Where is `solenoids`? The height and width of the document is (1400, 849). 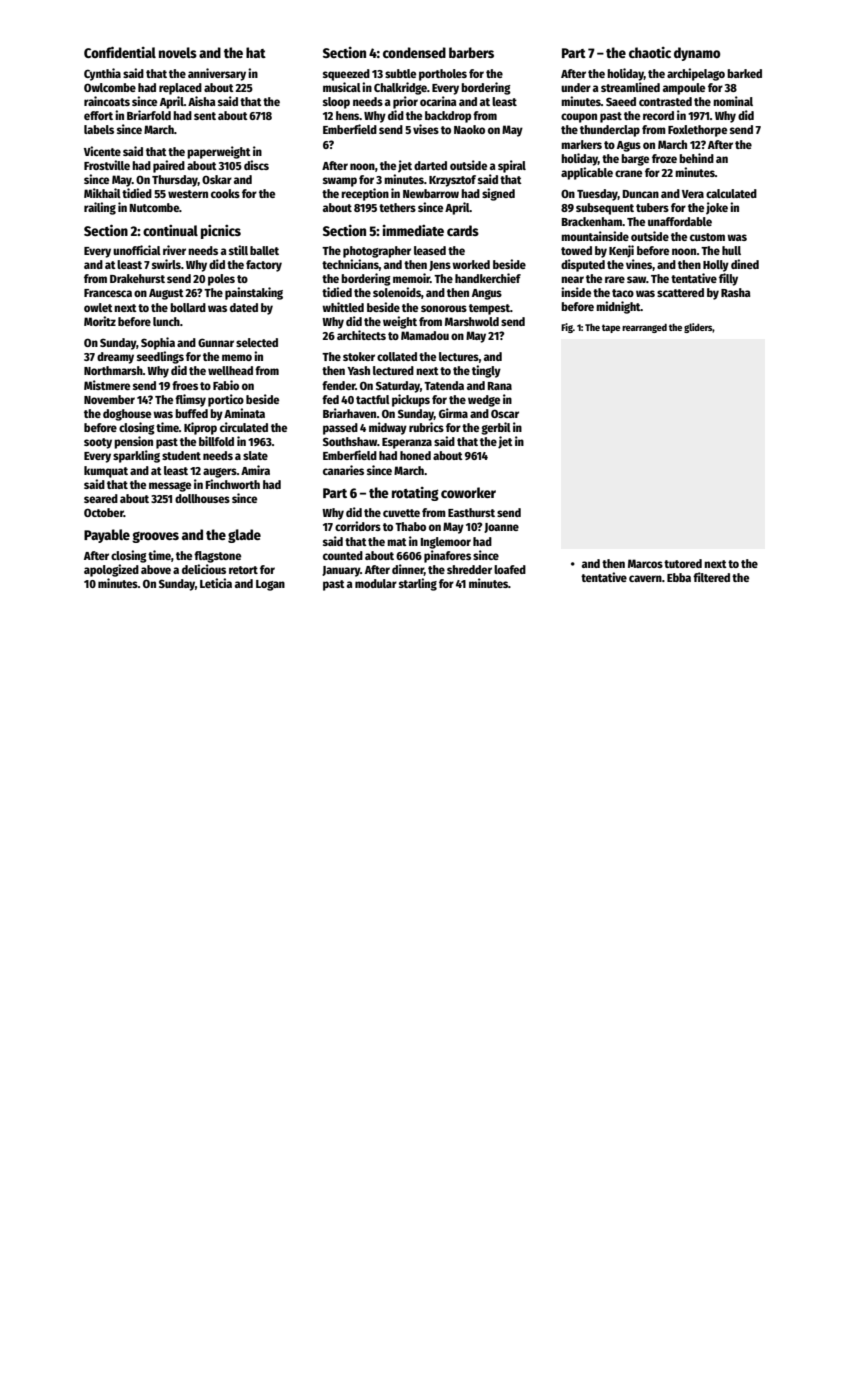
solenoids is located at coordinates (397, 292).
